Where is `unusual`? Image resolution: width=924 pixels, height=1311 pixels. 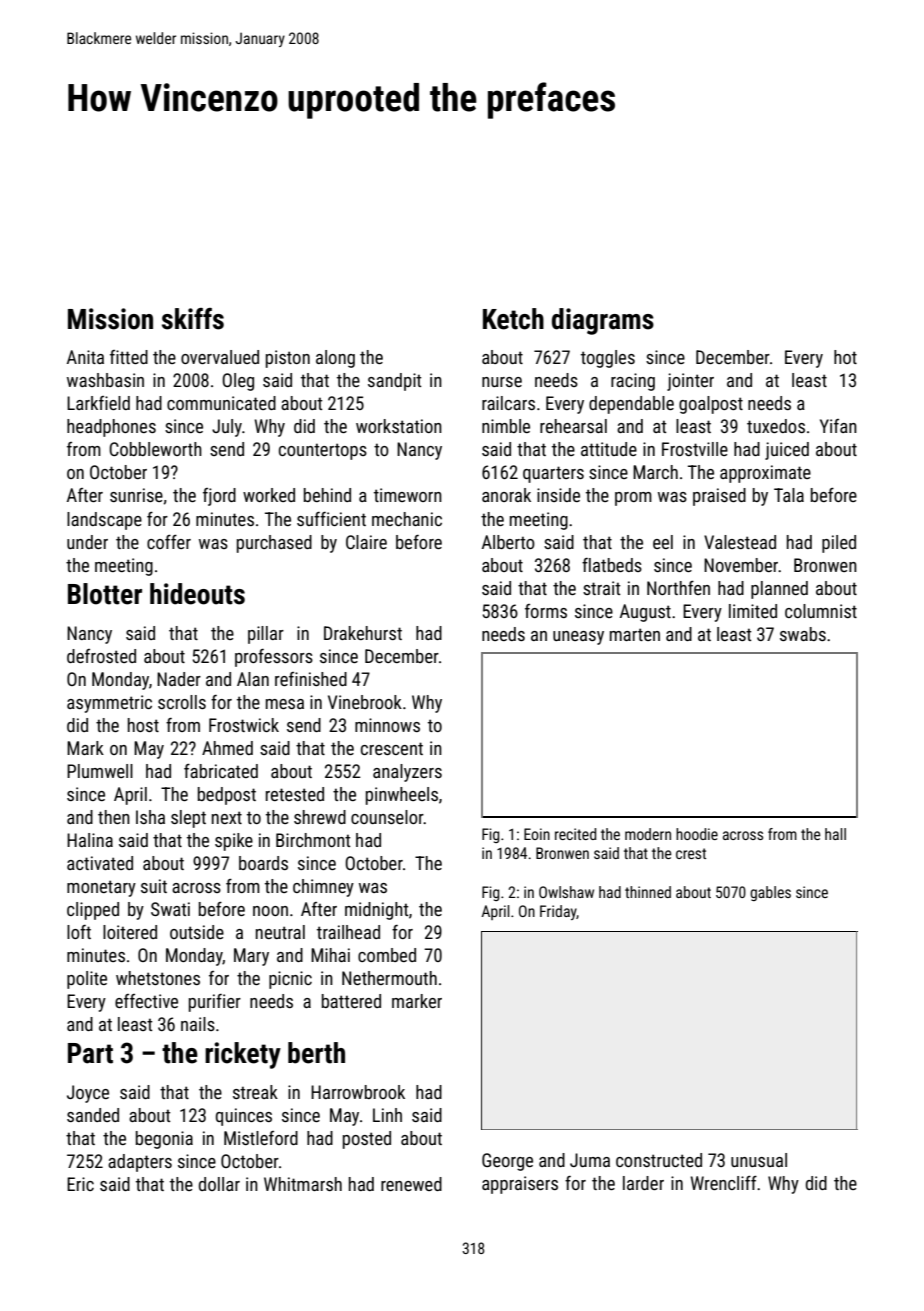
unusual is located at coordinates (759, 1160).
